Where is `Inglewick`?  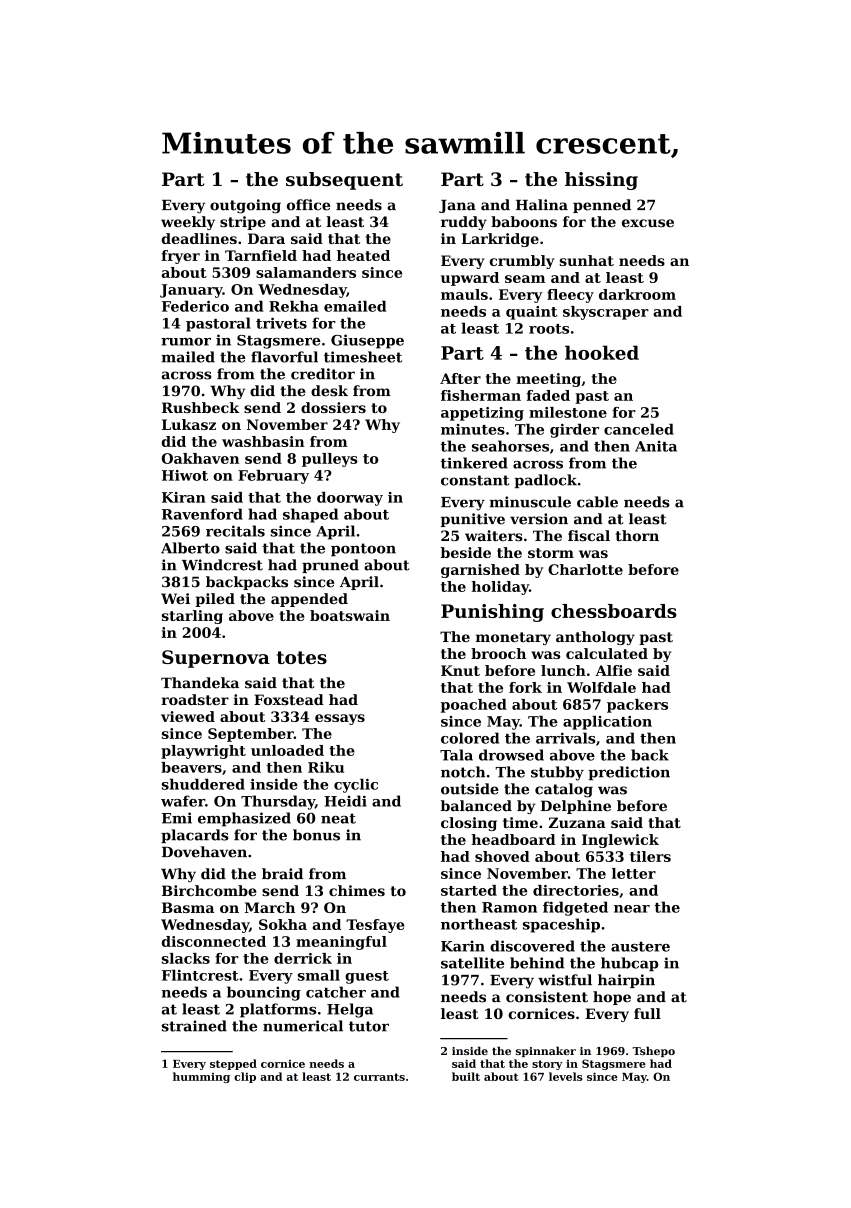
Inglewick is located at coordinates (620, 841).
